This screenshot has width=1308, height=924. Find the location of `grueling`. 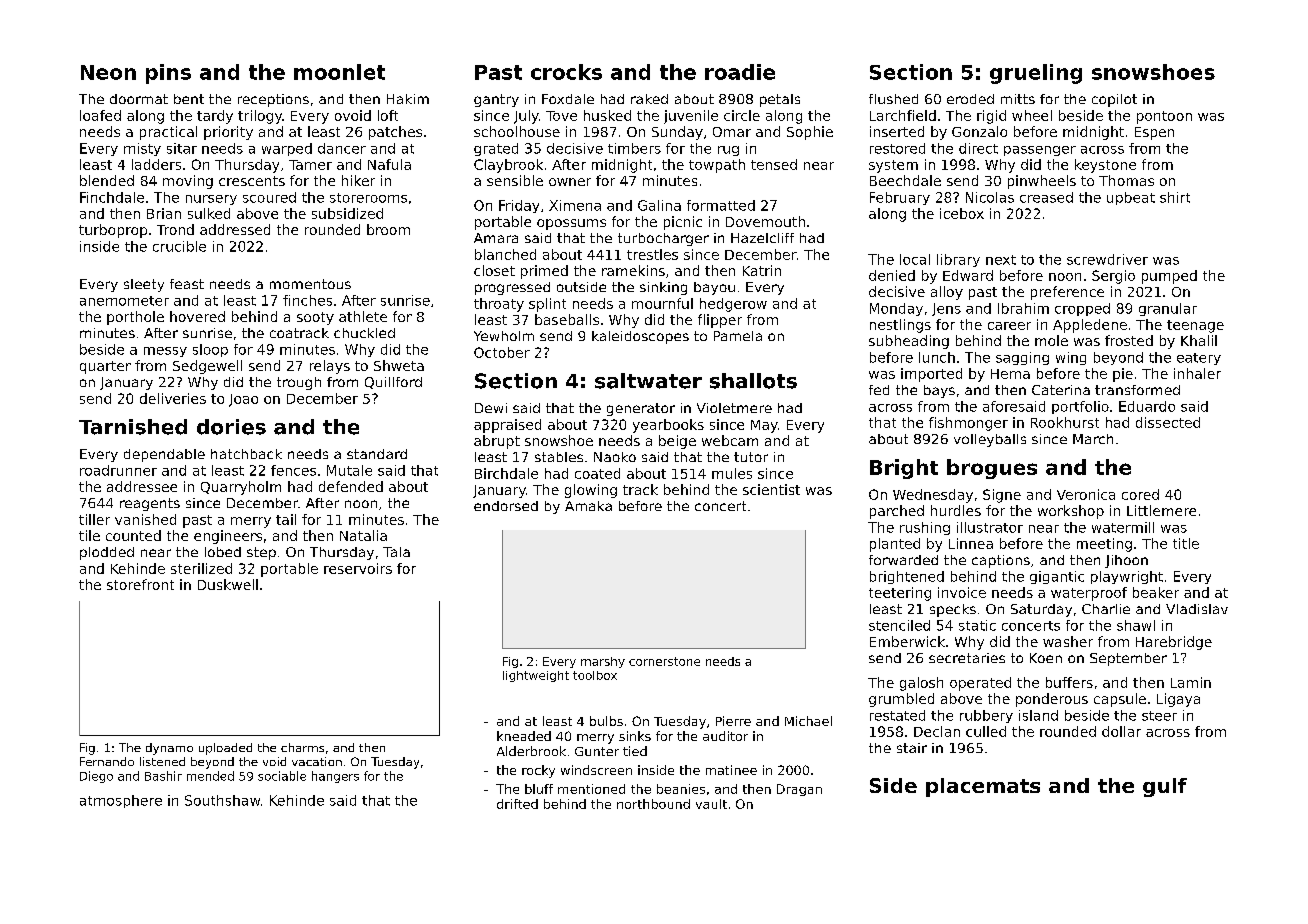

grueling is located at coordinates (1036, 74).
